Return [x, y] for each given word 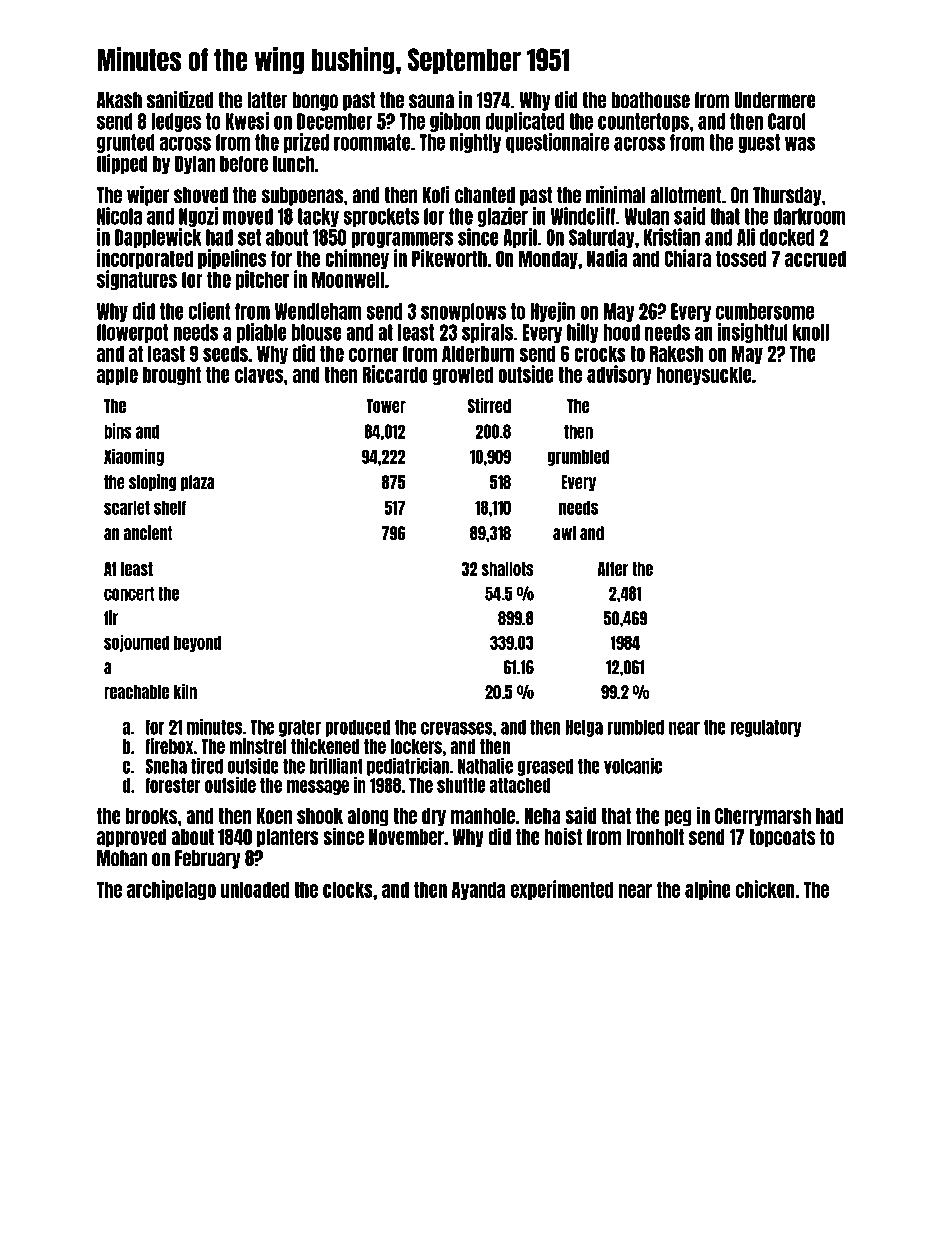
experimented [562, 890]
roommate [372, 142]
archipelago [171, 890]
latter [267, 100]
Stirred [489, 405]
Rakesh [677, 353]
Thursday [787, 196]
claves [259, 374]
